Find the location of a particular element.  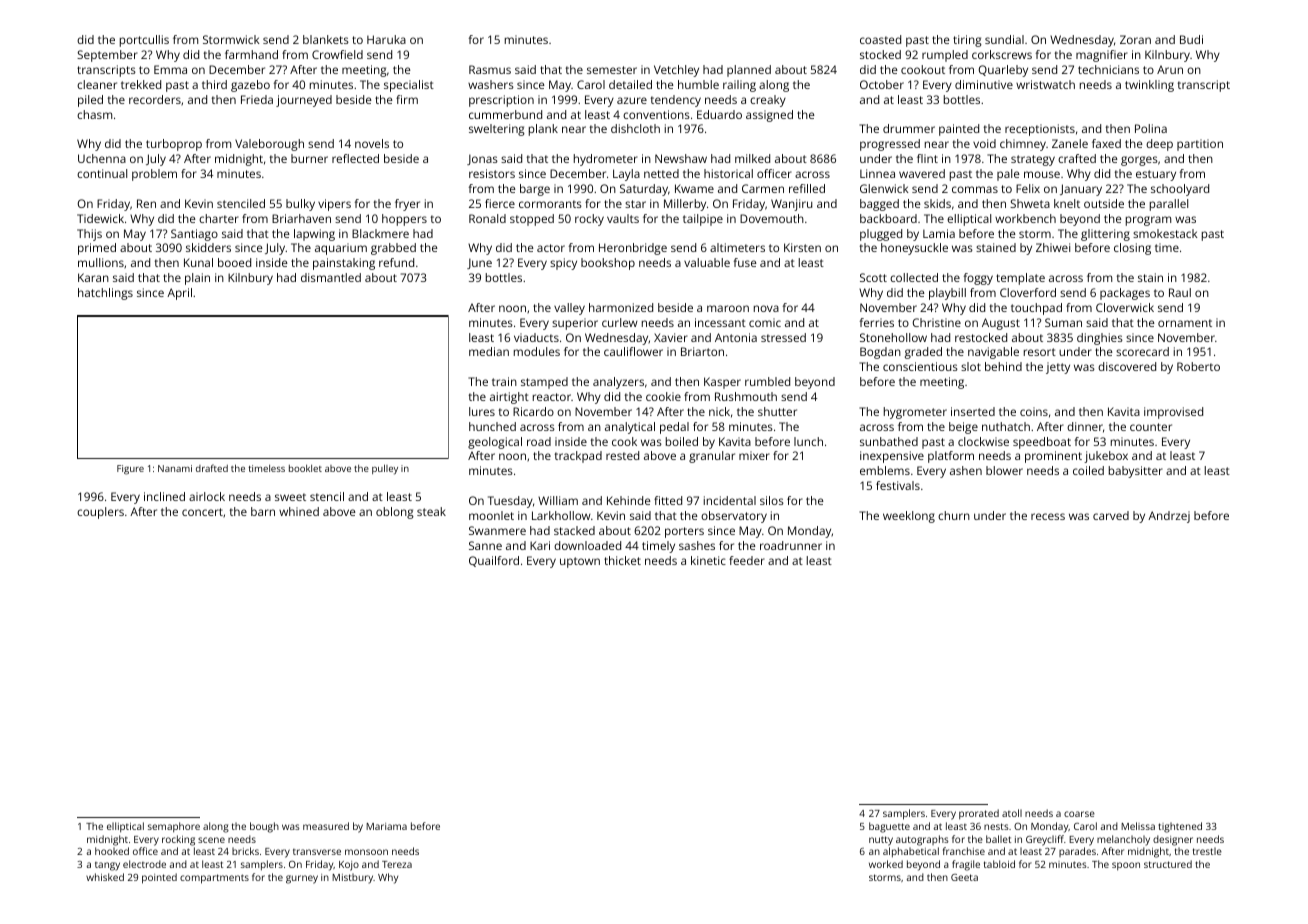

carved is located at coordinates (1111, 515).
